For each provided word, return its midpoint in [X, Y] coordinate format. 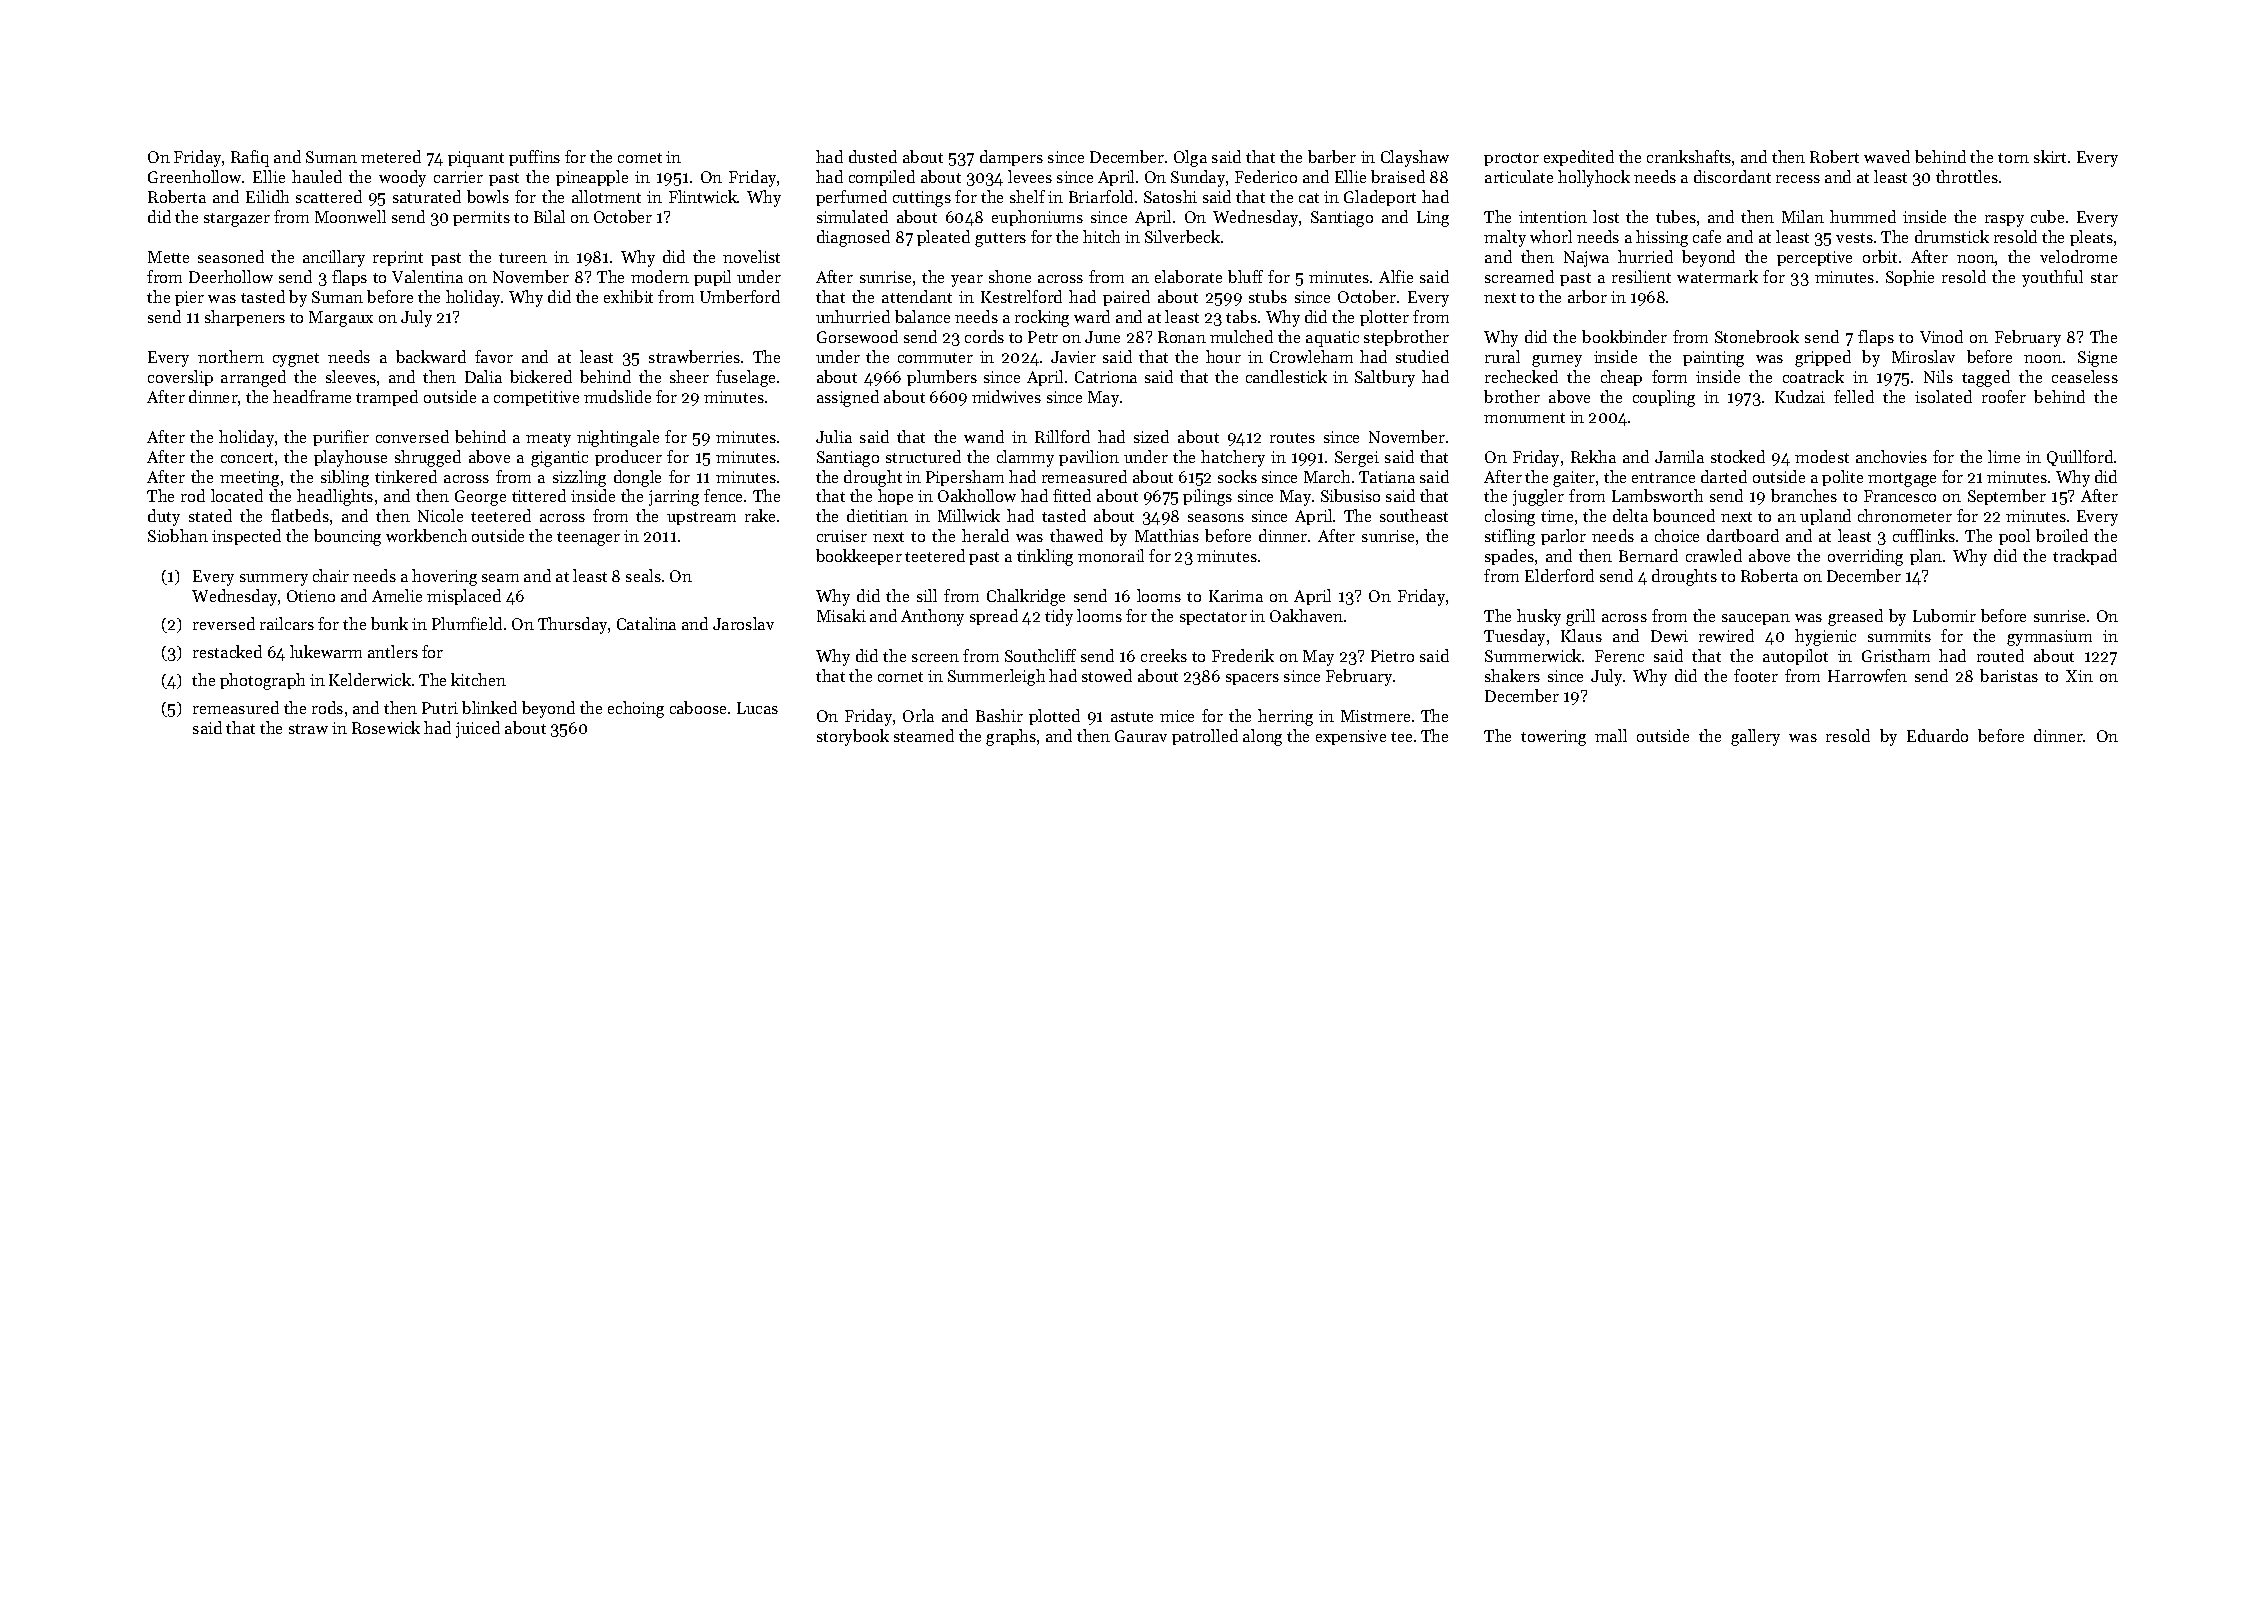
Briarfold [1101, 196]
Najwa [1586, 259]
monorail [1111, 555]
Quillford [2080, 458]
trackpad [2085, 557]
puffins [534, 158]
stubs [1268, 296]
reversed [224, 623]
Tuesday [1514, 637]
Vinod [1941, 336]
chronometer [1905, 515]
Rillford [1062, 436]
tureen [523, 258]
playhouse [350, 458]
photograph [262, 681]
